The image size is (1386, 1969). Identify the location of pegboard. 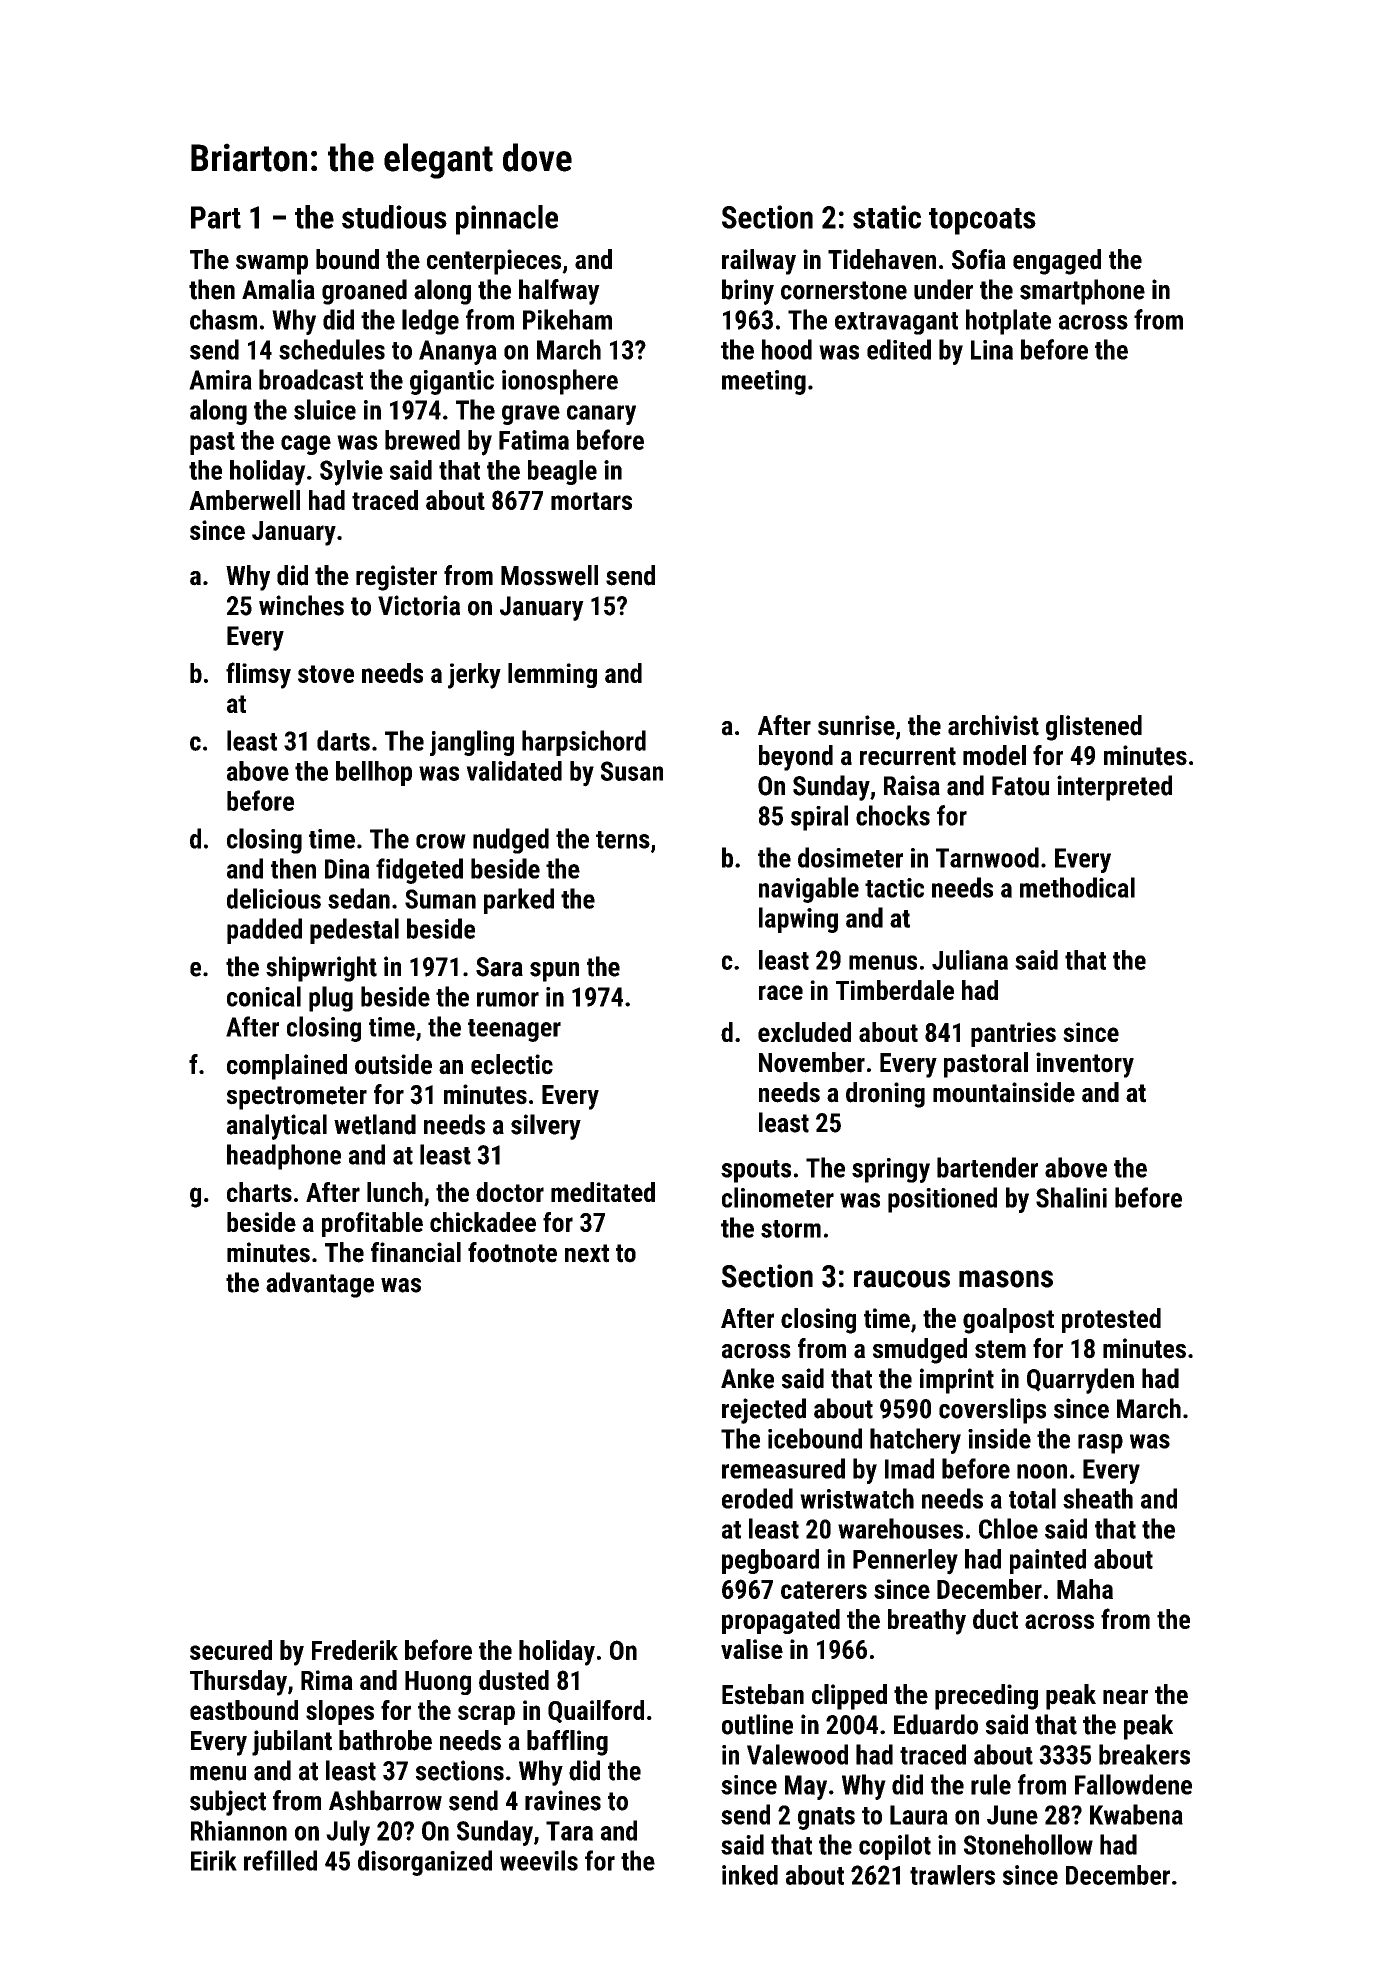
(770, 1561).
